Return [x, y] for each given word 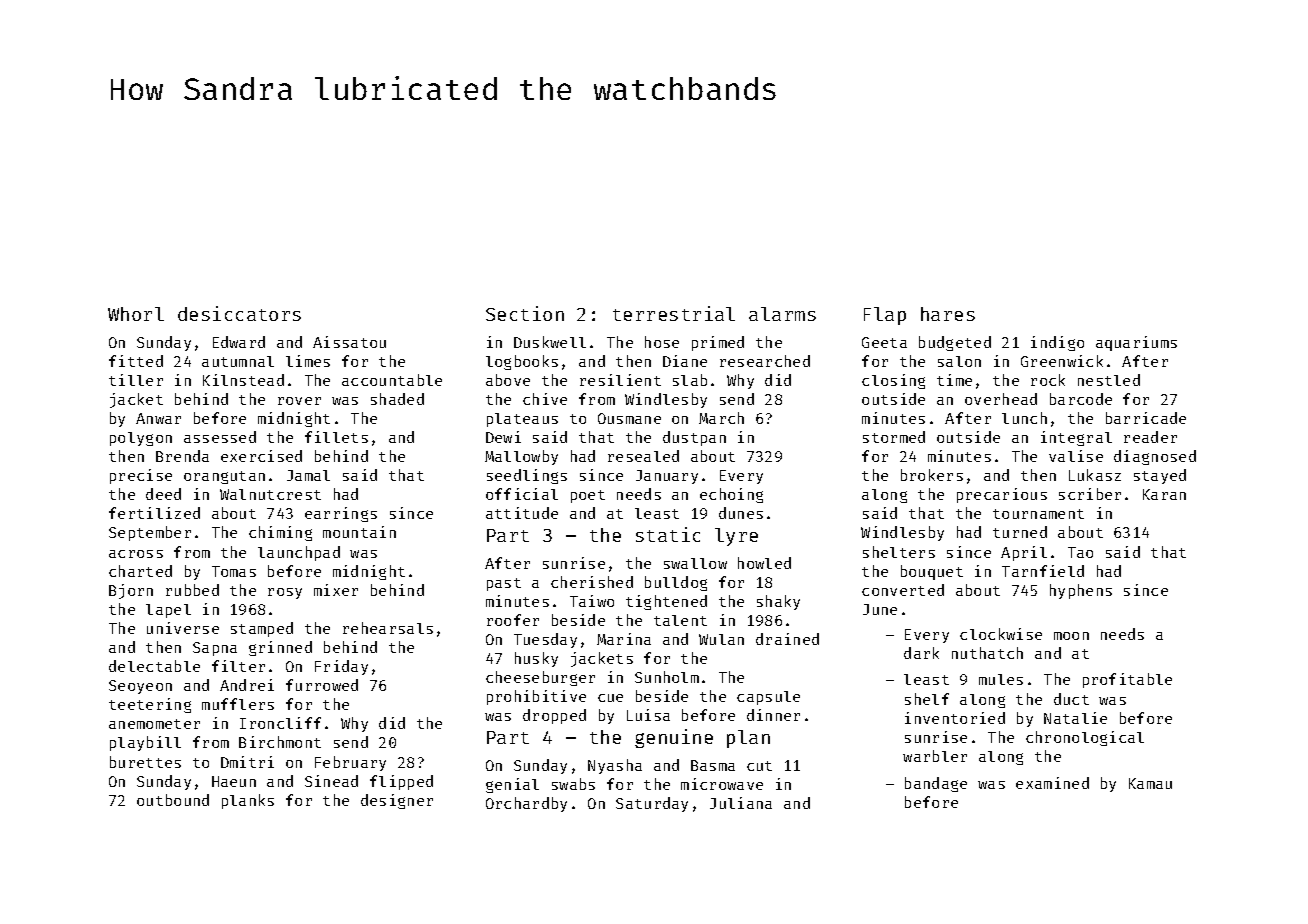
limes [308, 361]
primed [718, 343]
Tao [1080, 552]
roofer [513, 620]
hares [948, 314]
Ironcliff [280, 723]
